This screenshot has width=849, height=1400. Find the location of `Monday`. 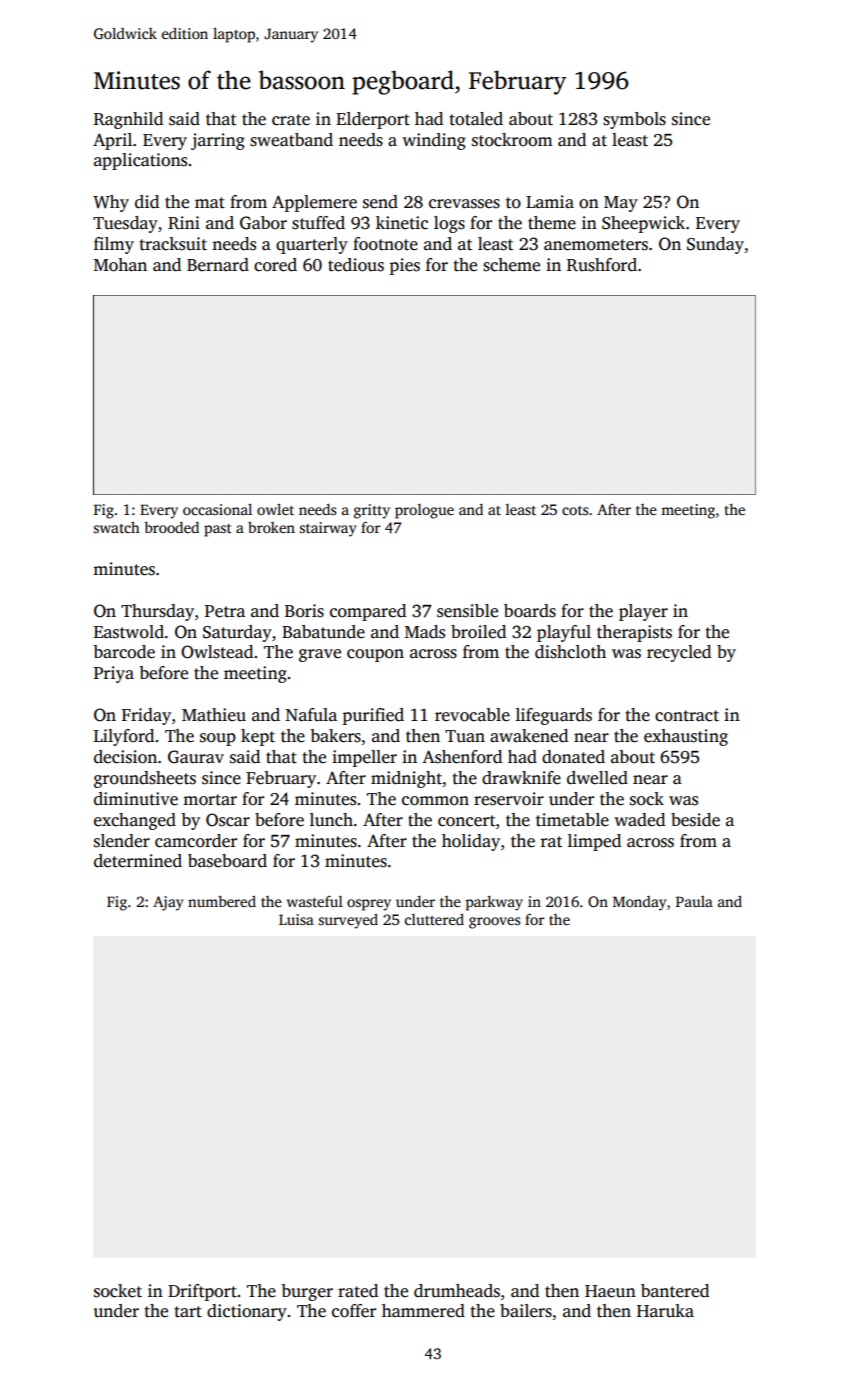

Monday is located at coordinates (639, 903).
